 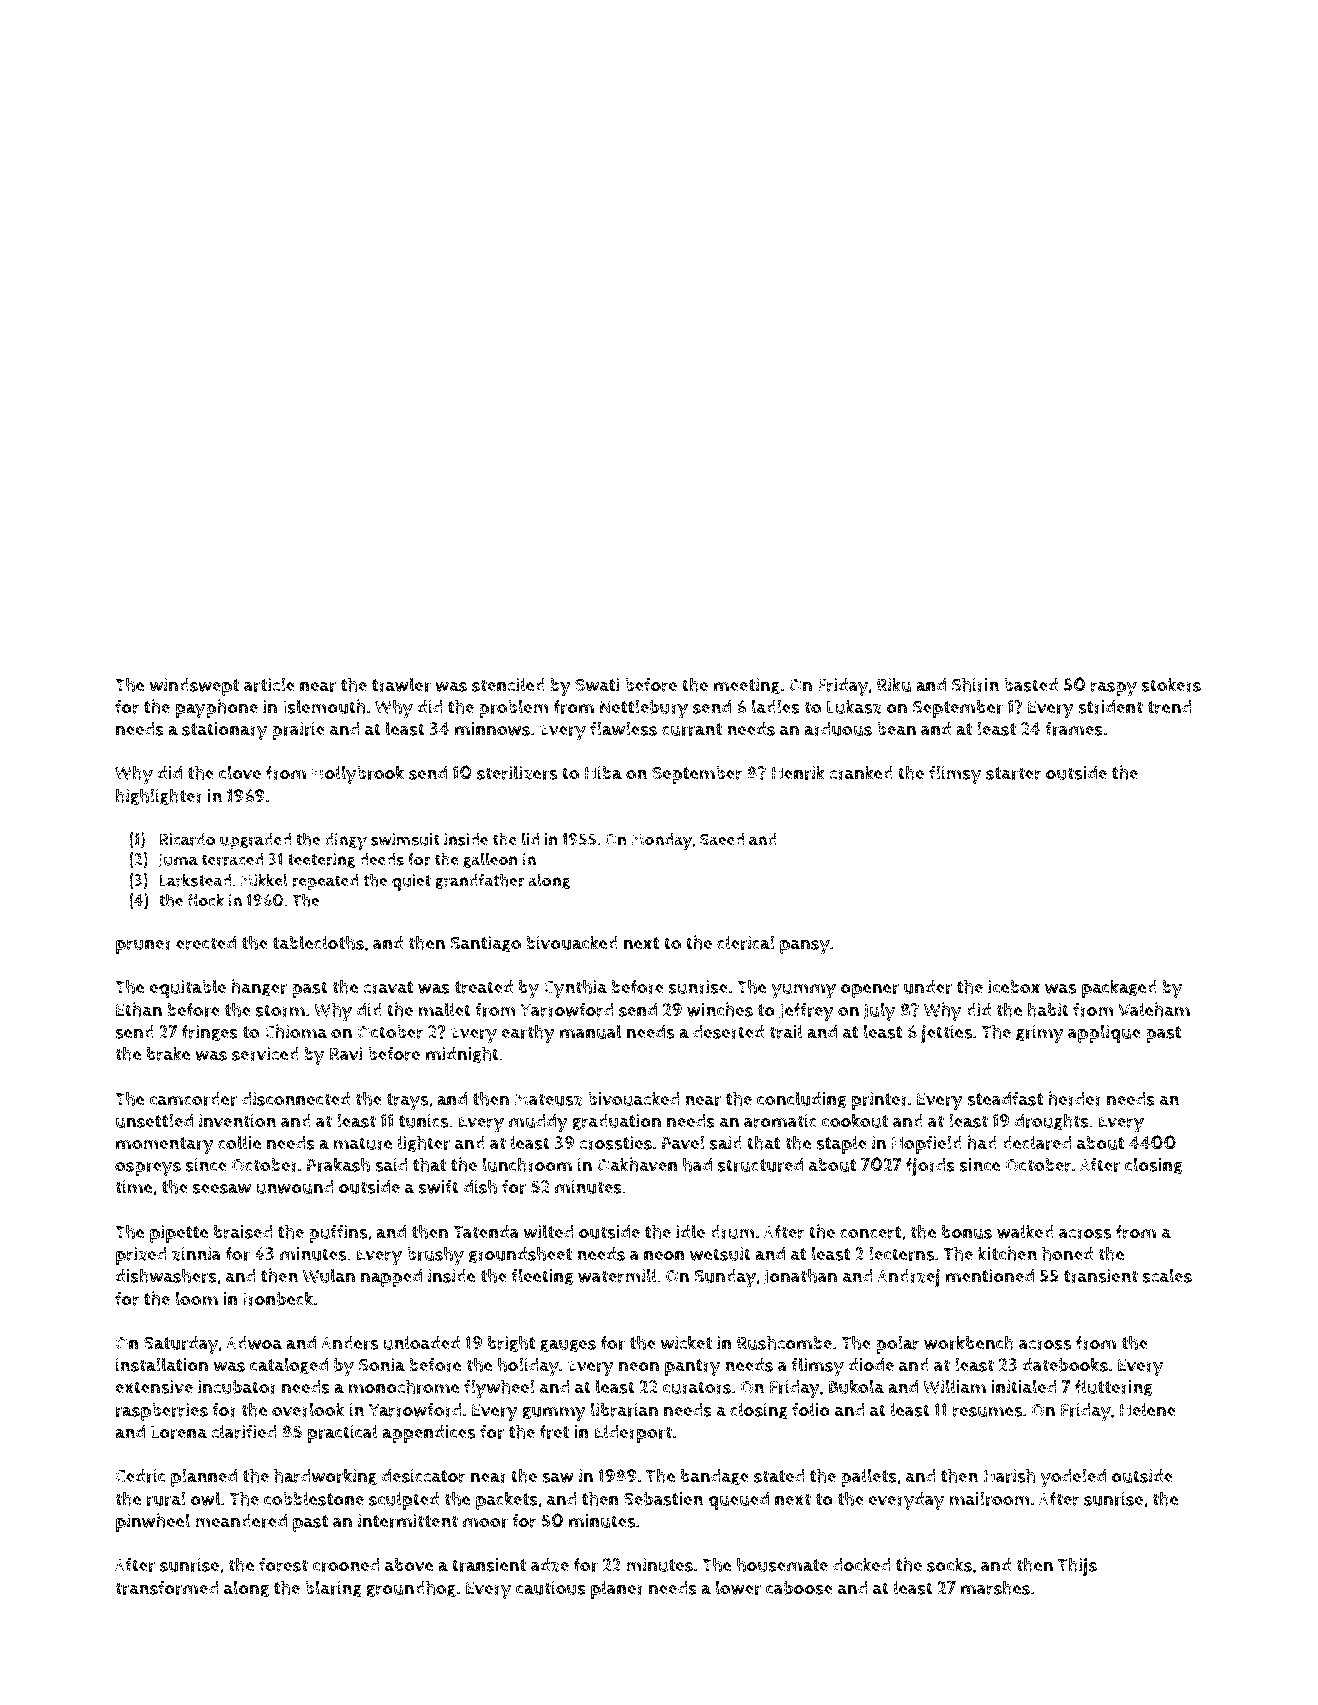 What do you see at coordinates (1025, 1231) in the screenshot?
I see `walked` at bounding box center [1025, 1231].
